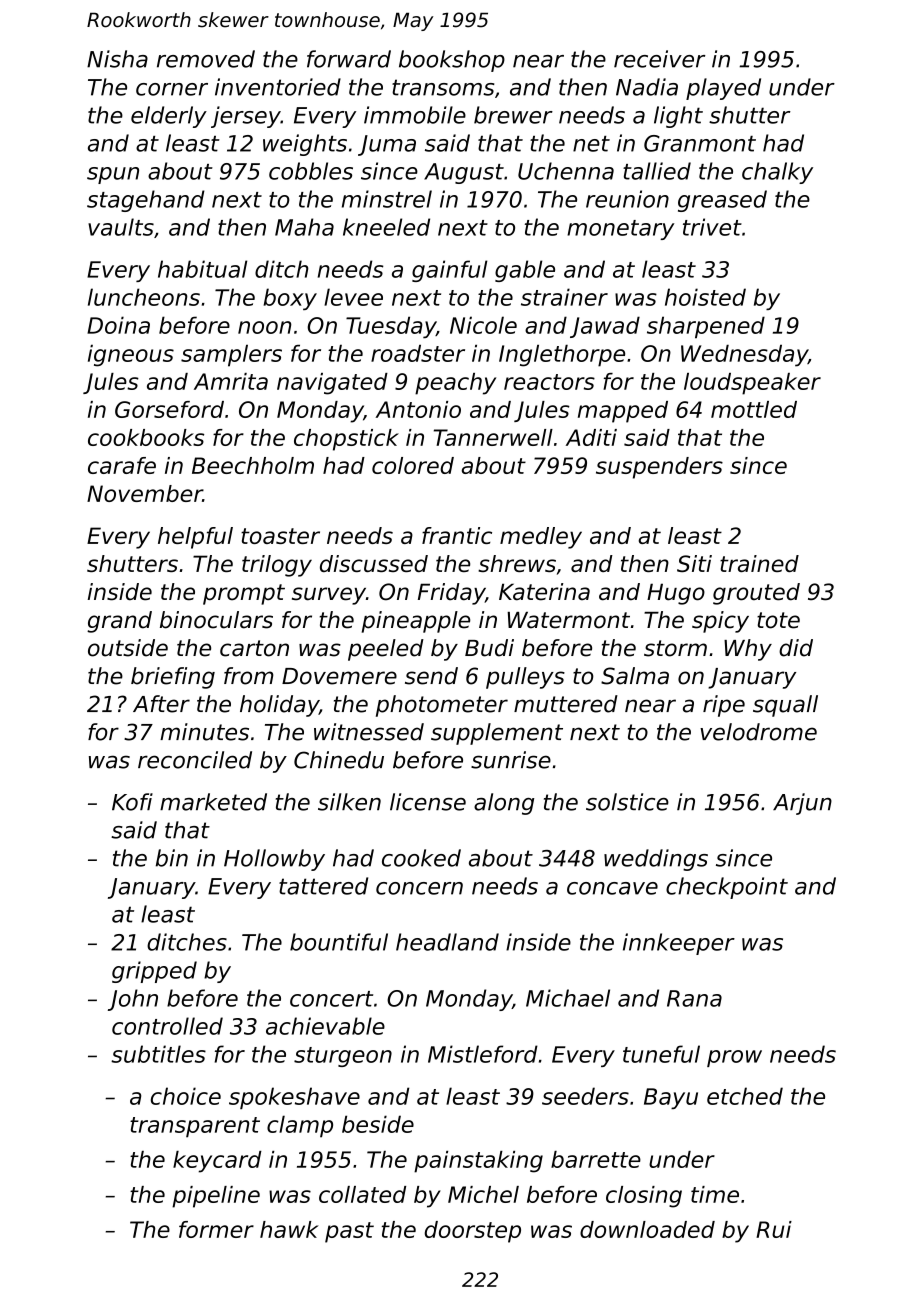  Describe the element at coordinates (145, 493) in the screenshot. I see `November` at that location.
